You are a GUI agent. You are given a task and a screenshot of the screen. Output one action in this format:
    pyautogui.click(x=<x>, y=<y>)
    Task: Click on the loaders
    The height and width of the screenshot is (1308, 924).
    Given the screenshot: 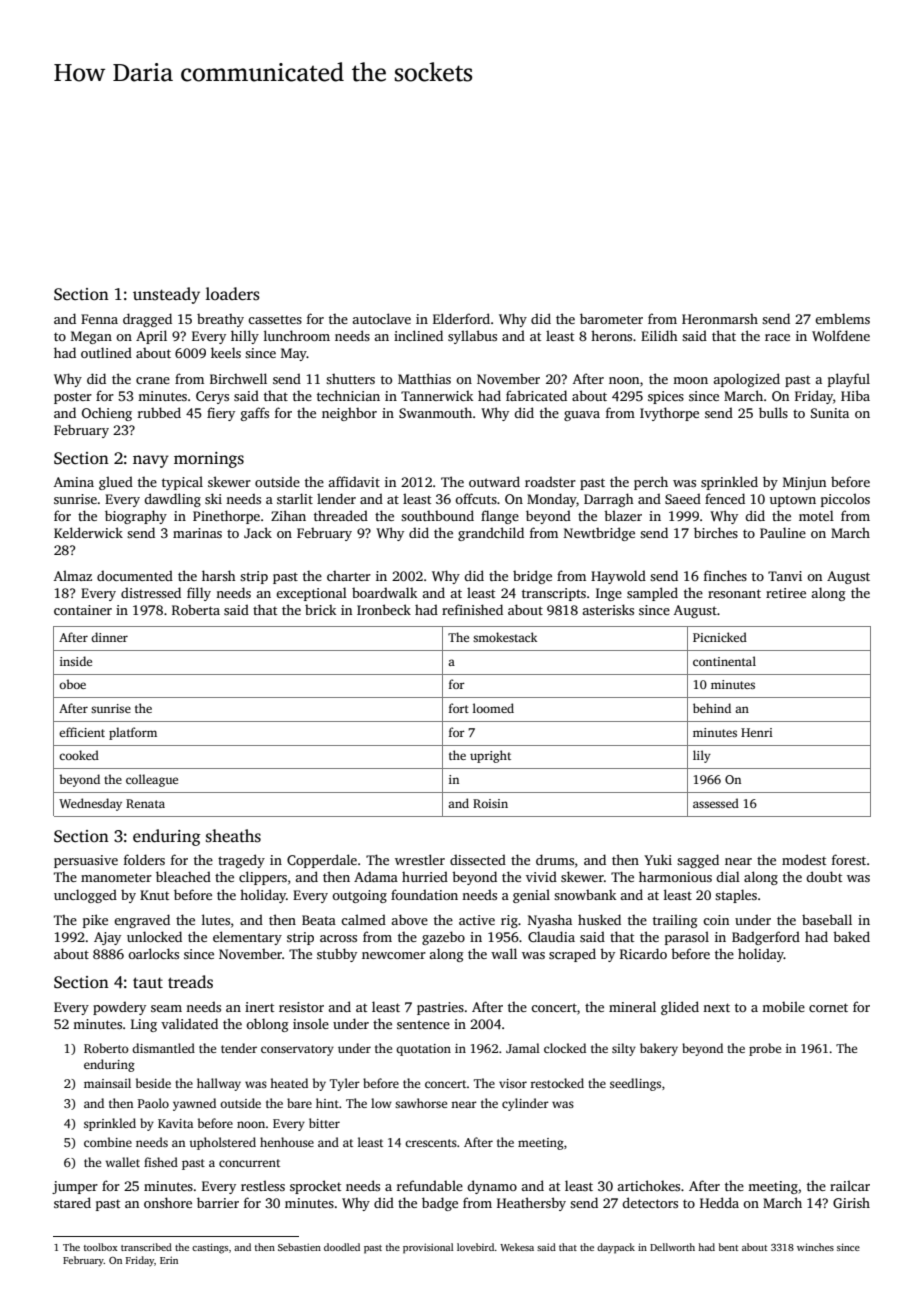 What is the action you would take?
    pyautogui.click(x=233, y=294)
